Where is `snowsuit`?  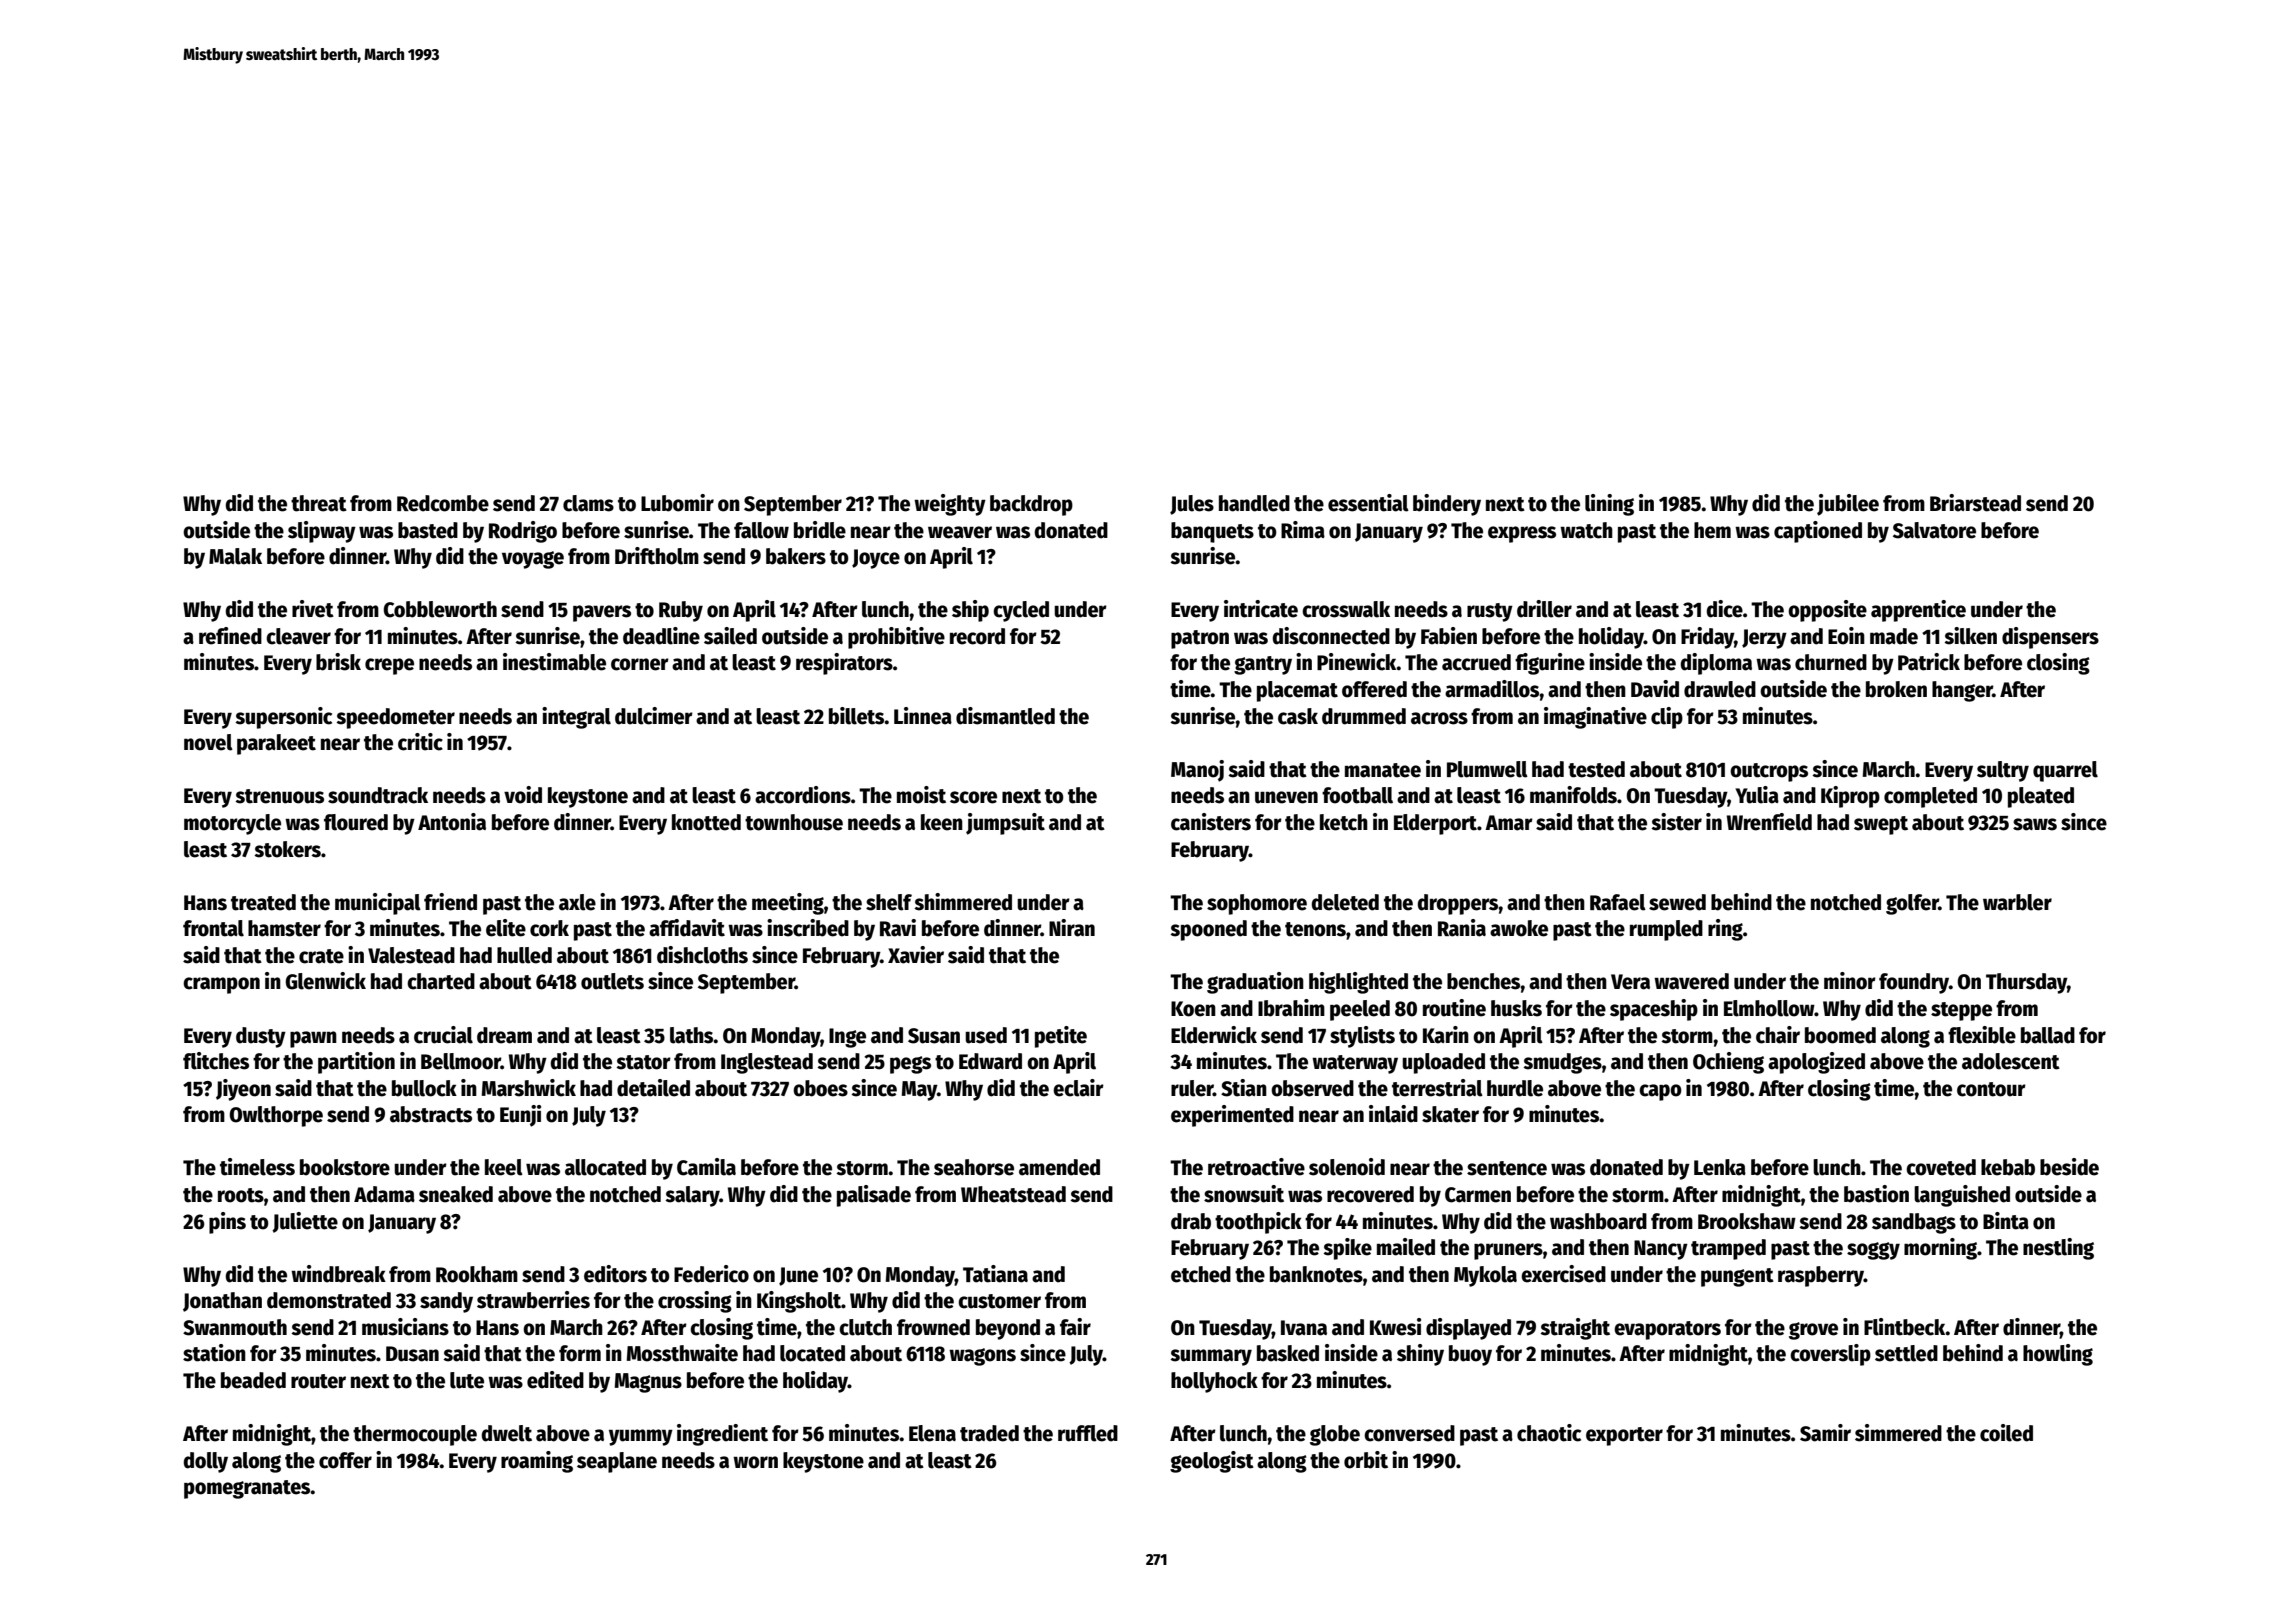
snowsuit is located at coordinates (1244, 1194).
